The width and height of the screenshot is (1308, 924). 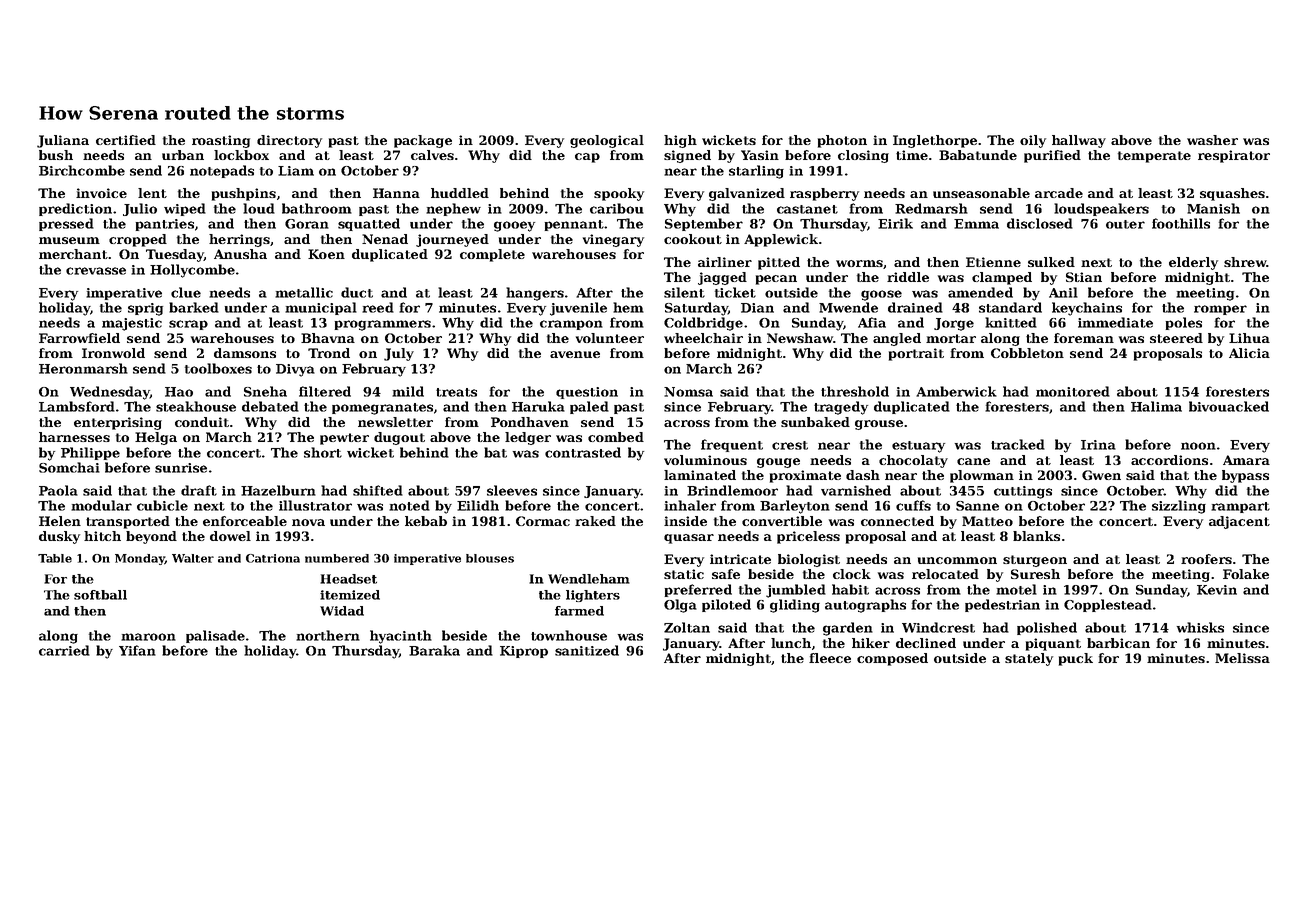 What do you see at coordinates (126, 140) in the screenshot?
I see `certified` at bounding box center [126, 140].
